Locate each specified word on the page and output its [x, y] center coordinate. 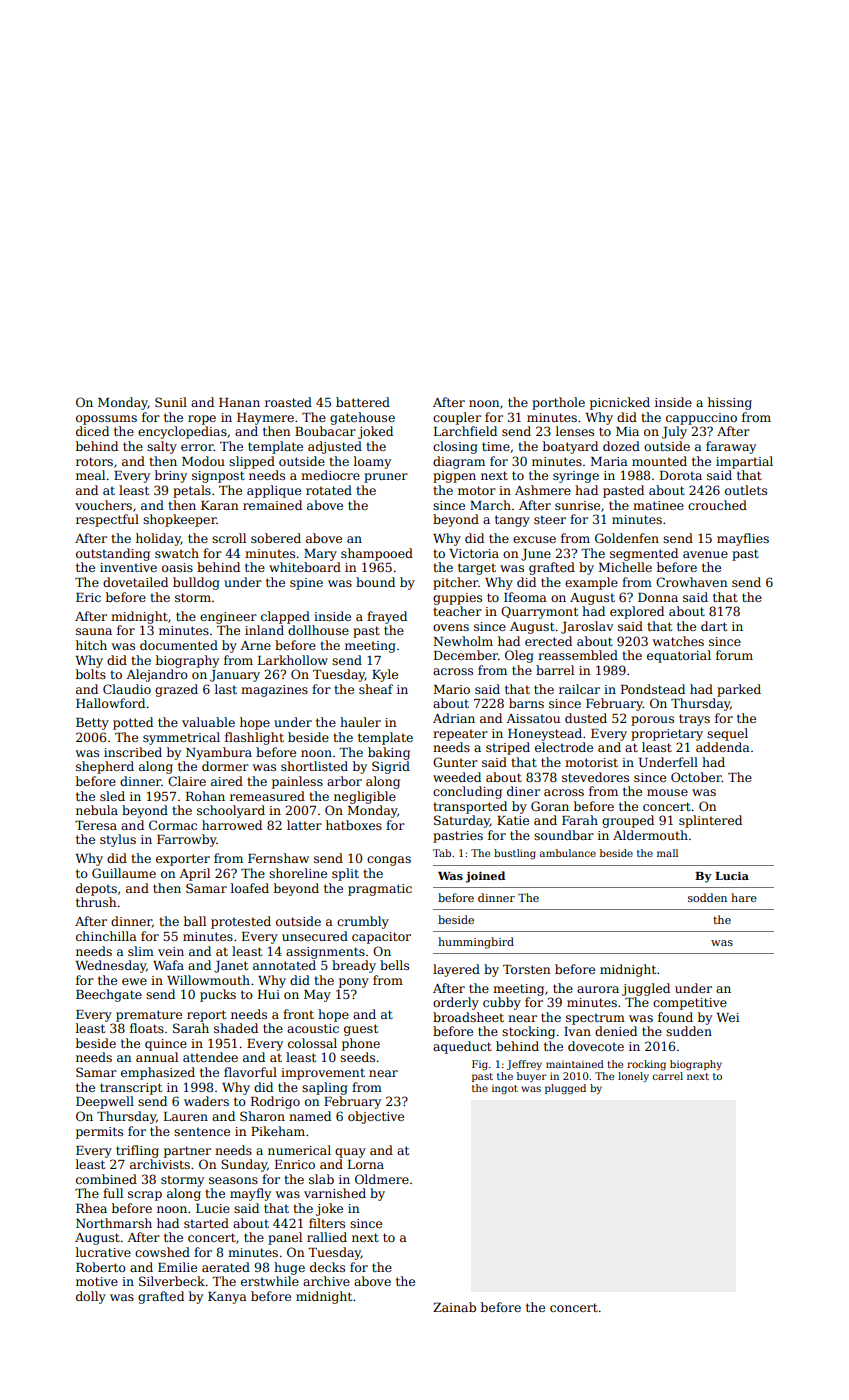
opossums [106, 420]
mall [667, 853]
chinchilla [106, 936]
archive [326, 1281]
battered [363, 402]
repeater [460, 735]
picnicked [620, 403]
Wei [727, 1017]
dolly [91, 1297]
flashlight [254, 738]
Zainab [454, 1307]
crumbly [363, 922]
